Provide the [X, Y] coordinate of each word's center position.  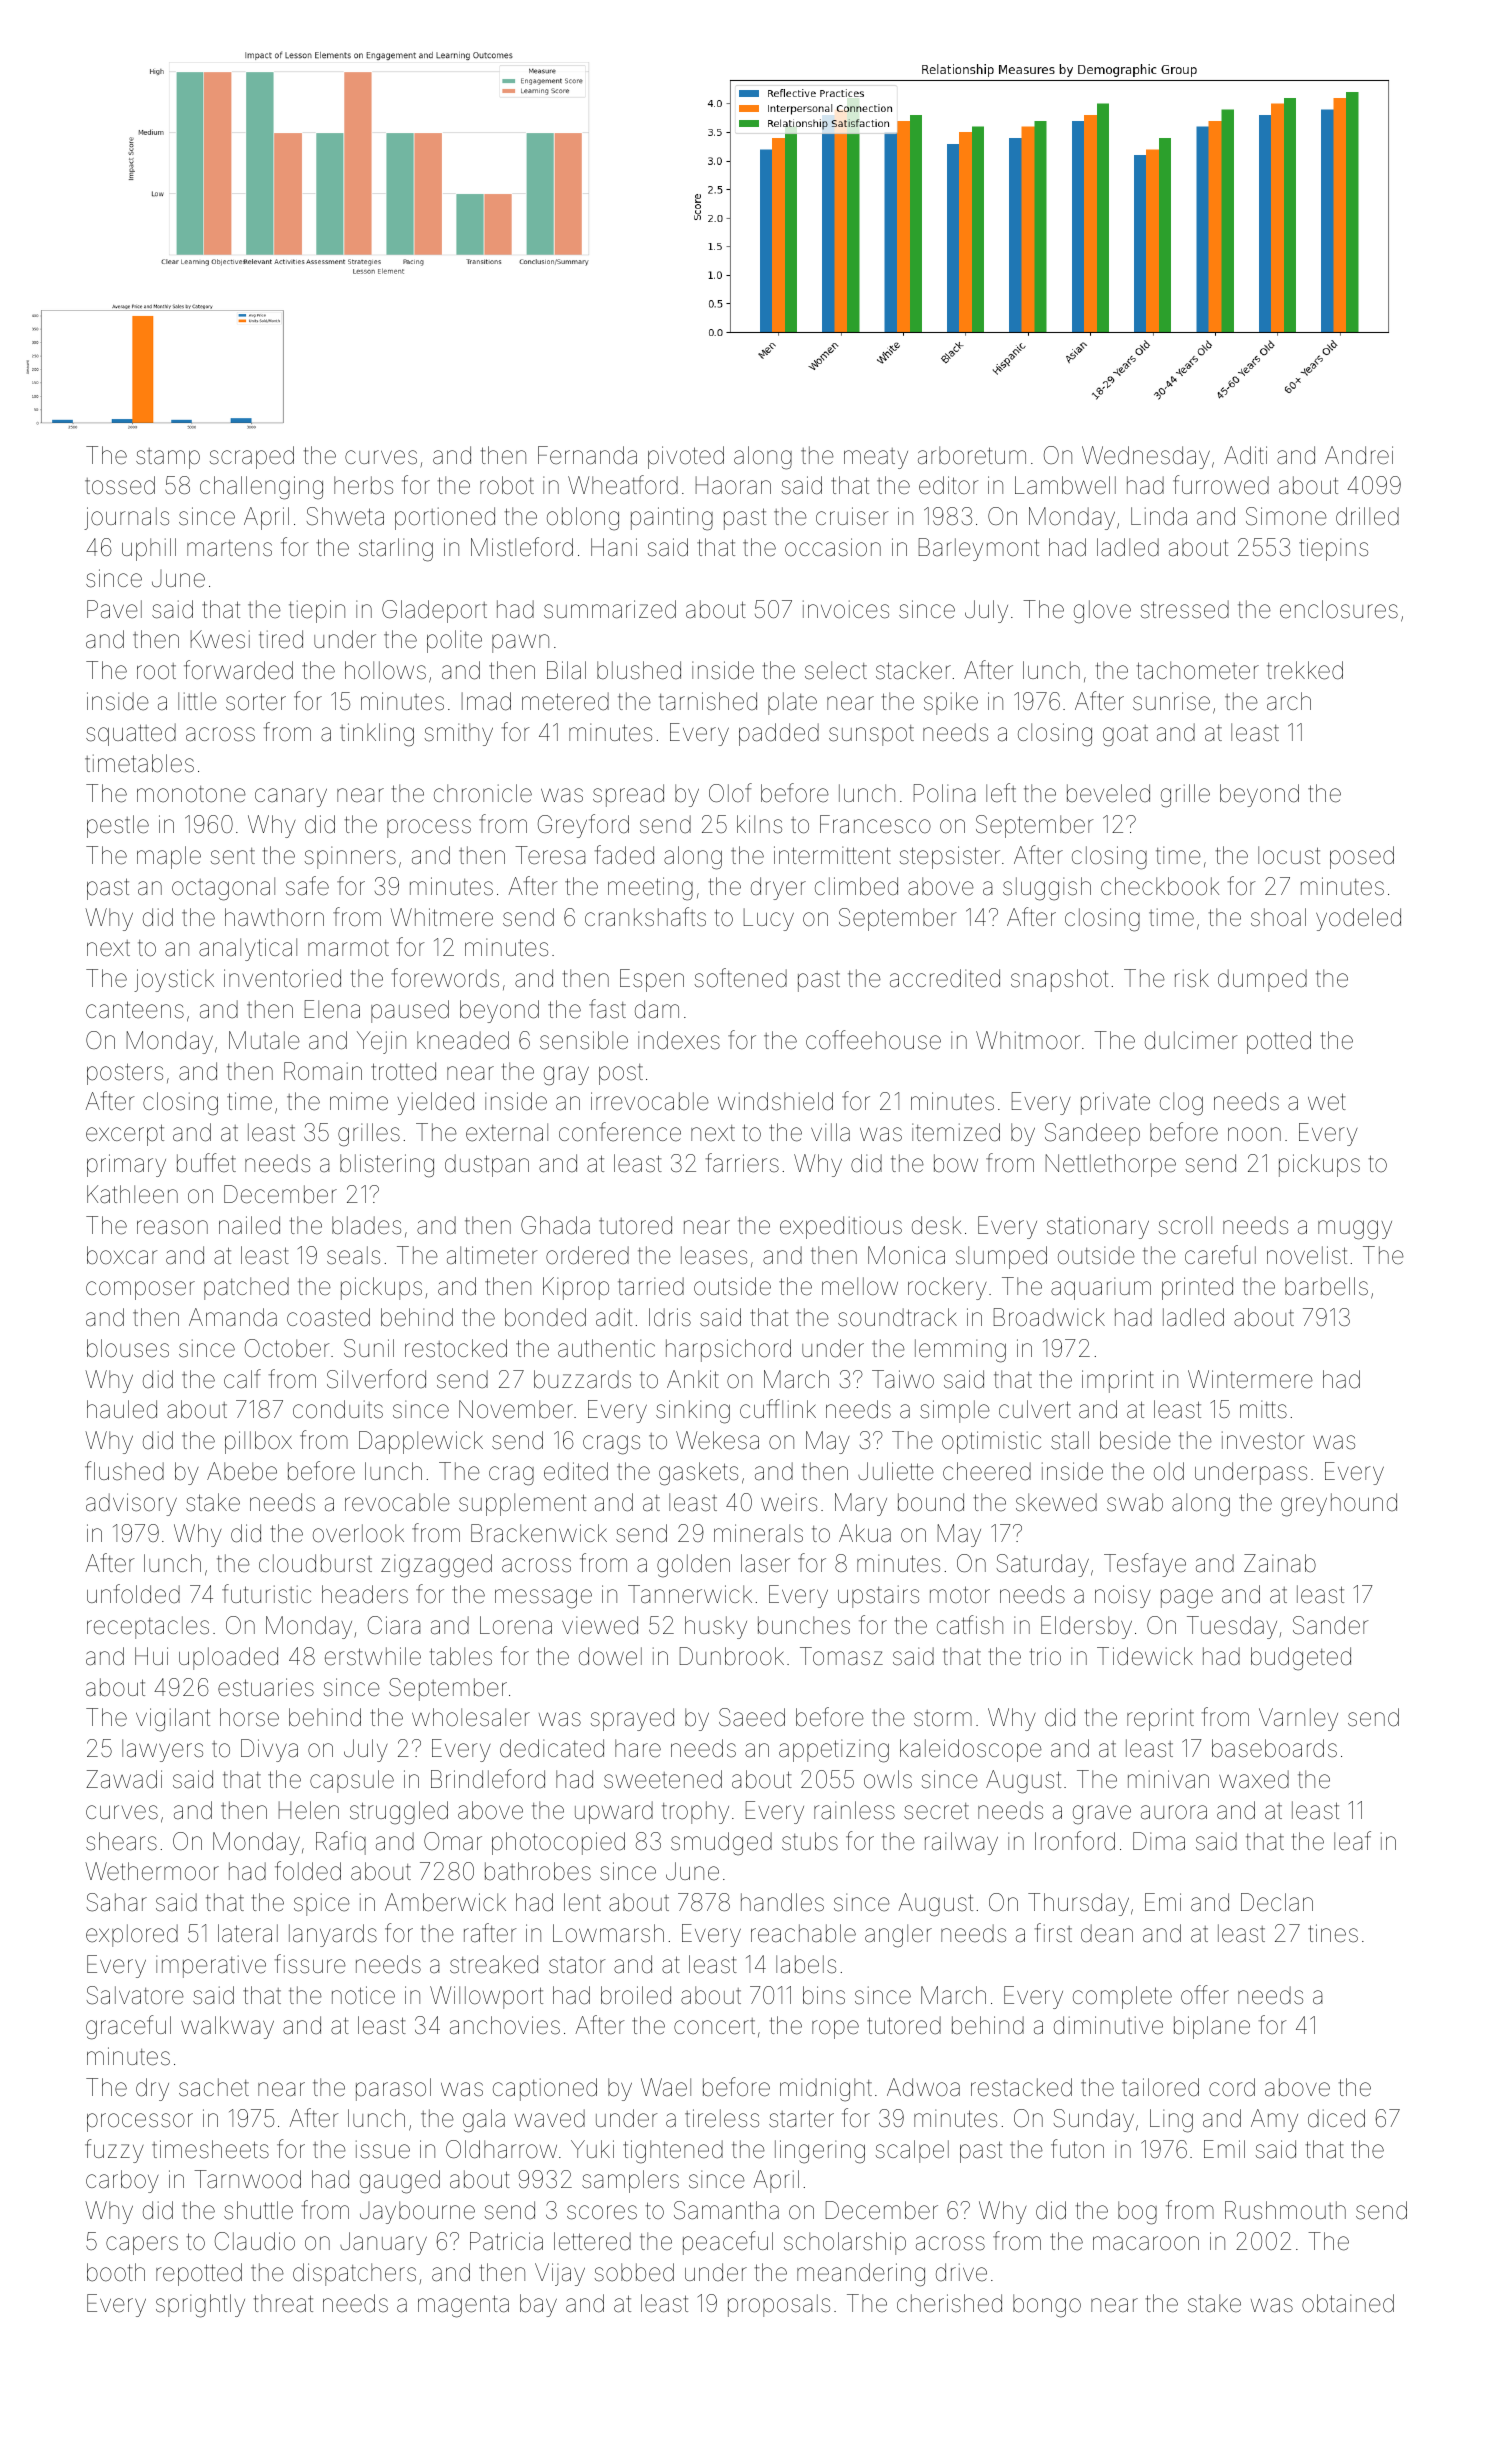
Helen [309, 1810]
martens [229, 548]
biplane [1212, 2027]
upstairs [878, 1596]
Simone [1286, 516]
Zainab [1280, 1563]
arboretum [972, 455]
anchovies [505, 2025]
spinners [350, 857]
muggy [1355, 1230]
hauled [122, 1409]
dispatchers [354, 2274]
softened [741, 978]
